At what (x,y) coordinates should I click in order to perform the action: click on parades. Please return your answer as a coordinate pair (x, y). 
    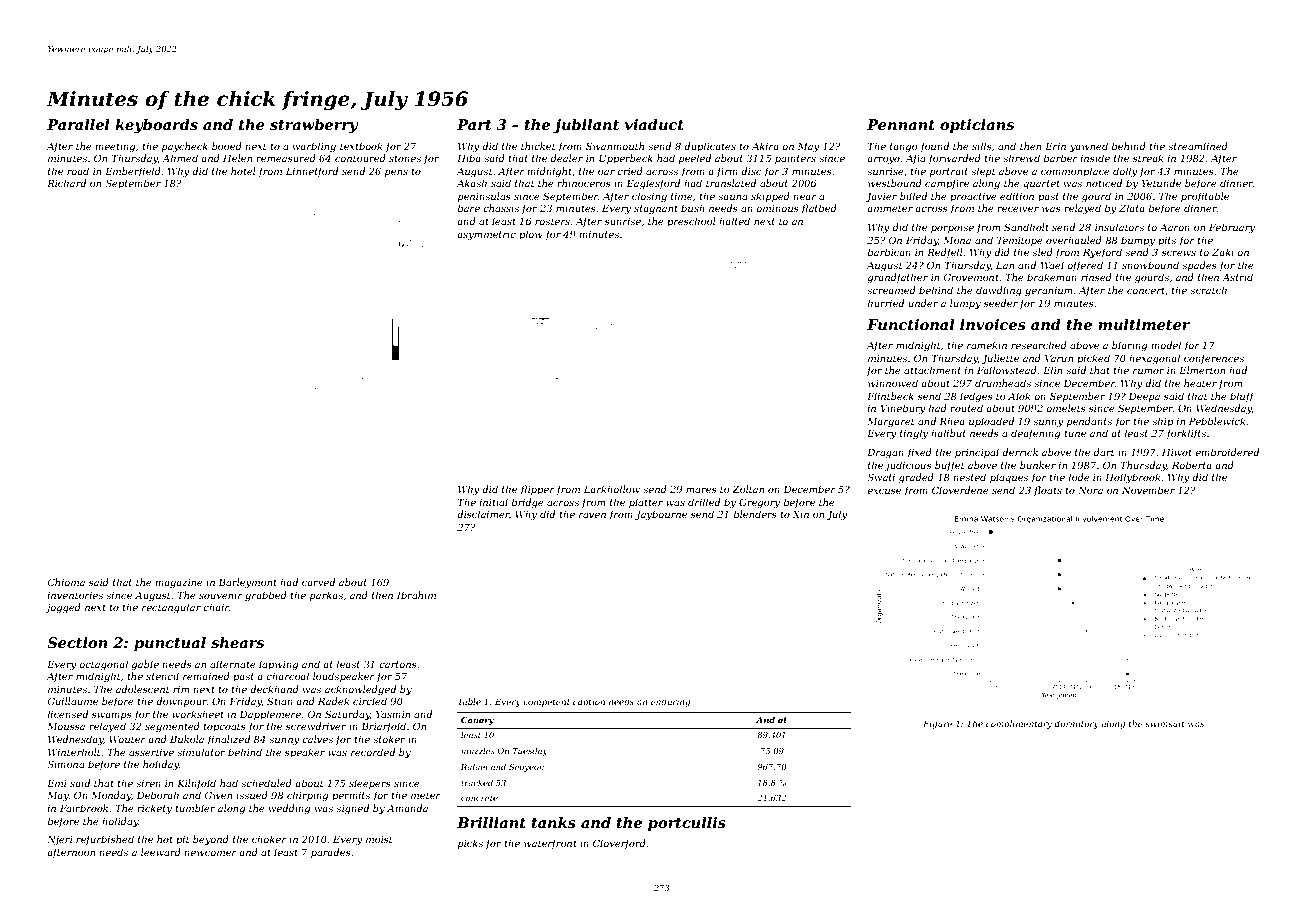
    Looking at the image, I should click on (331, 853).
